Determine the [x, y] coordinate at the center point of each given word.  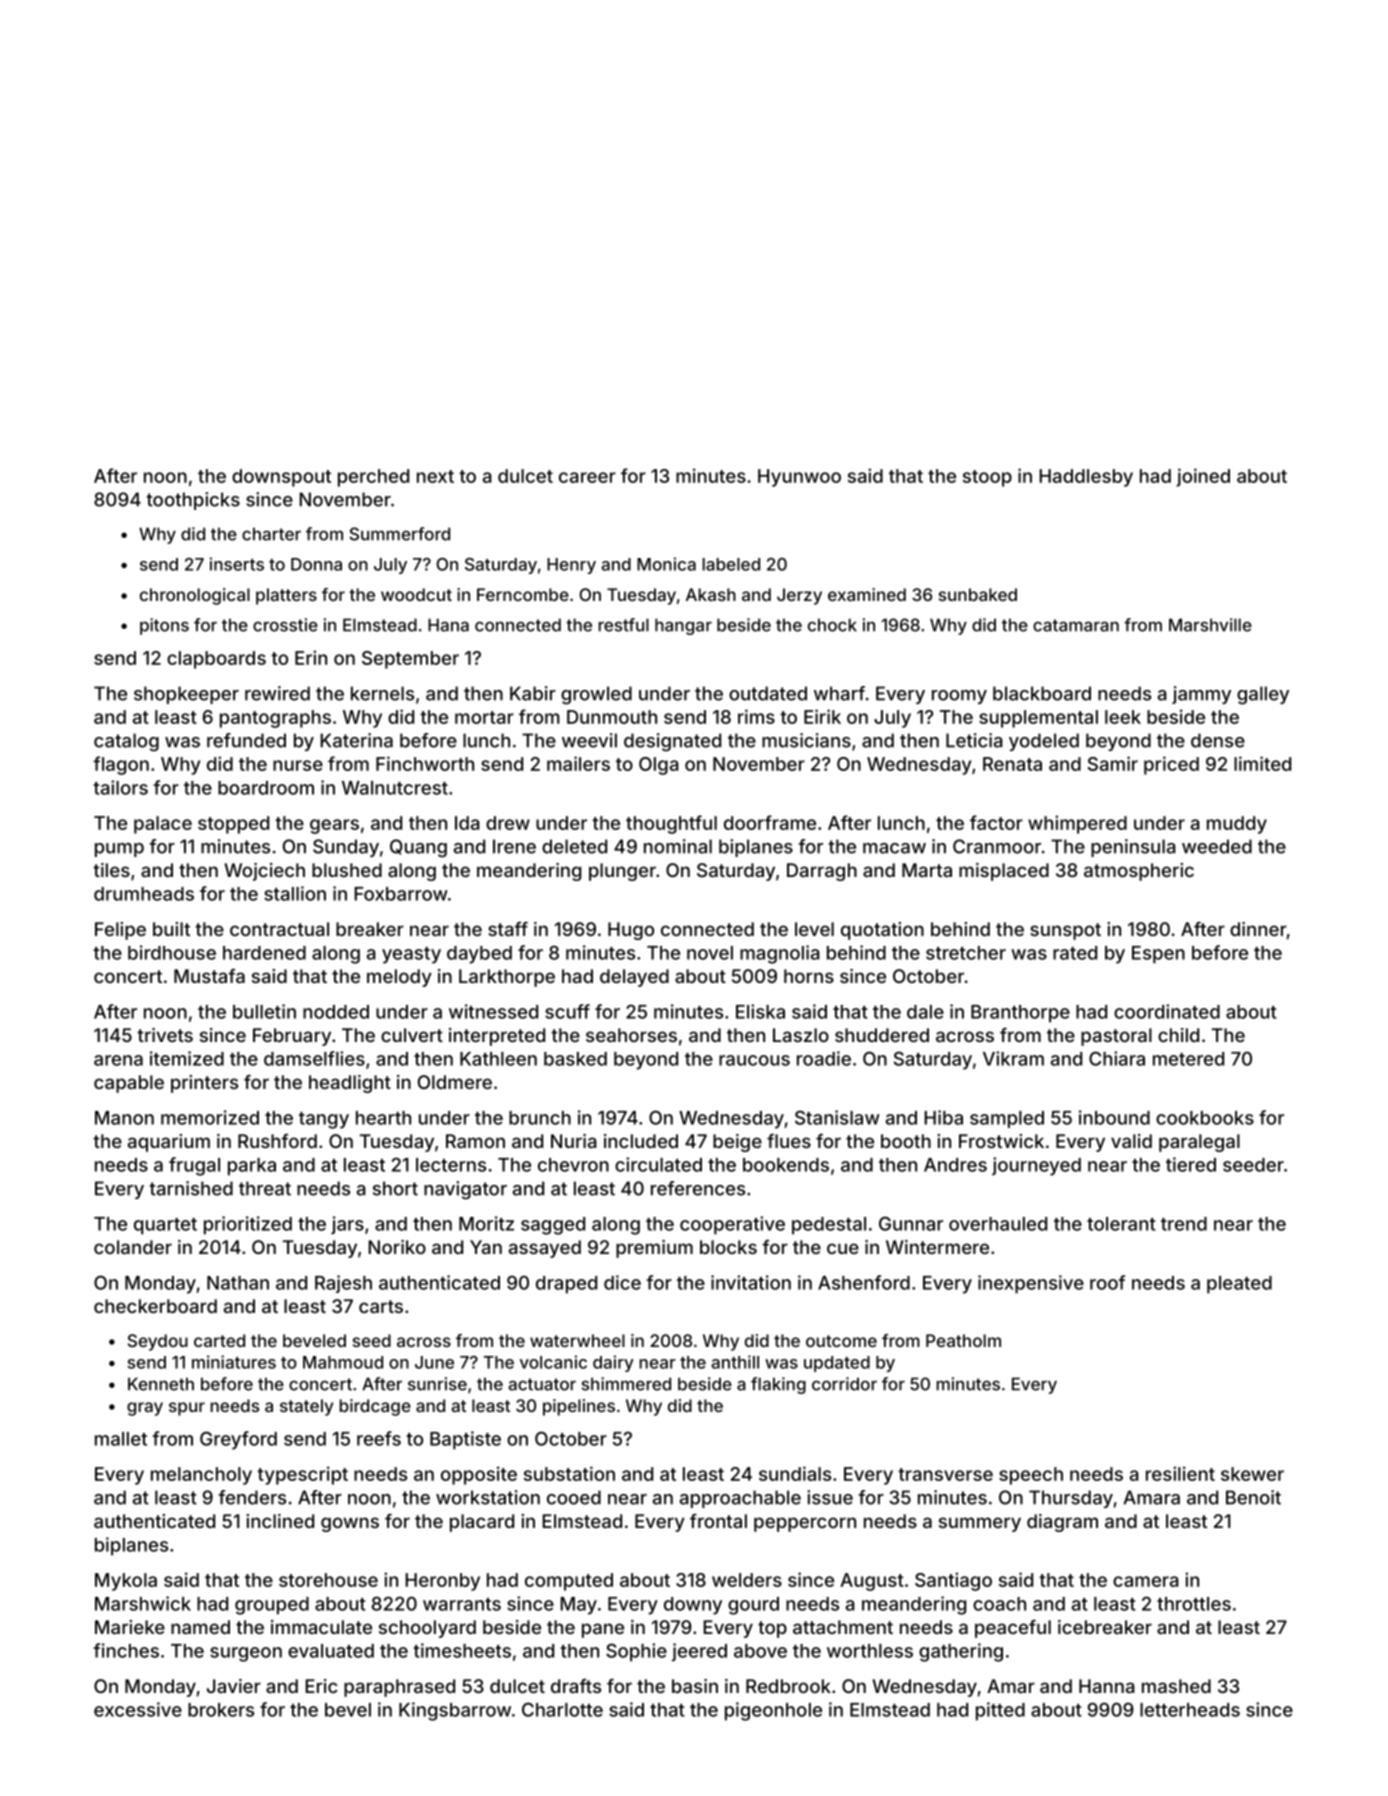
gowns [350, 1524]
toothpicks [193, 501]
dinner [1258, 929]
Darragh [822, 872]
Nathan [238, 1283]
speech [1031, 1476]
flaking [778, 1385]
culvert [412, 1035]
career [587, 477]
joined [1203, 477]
